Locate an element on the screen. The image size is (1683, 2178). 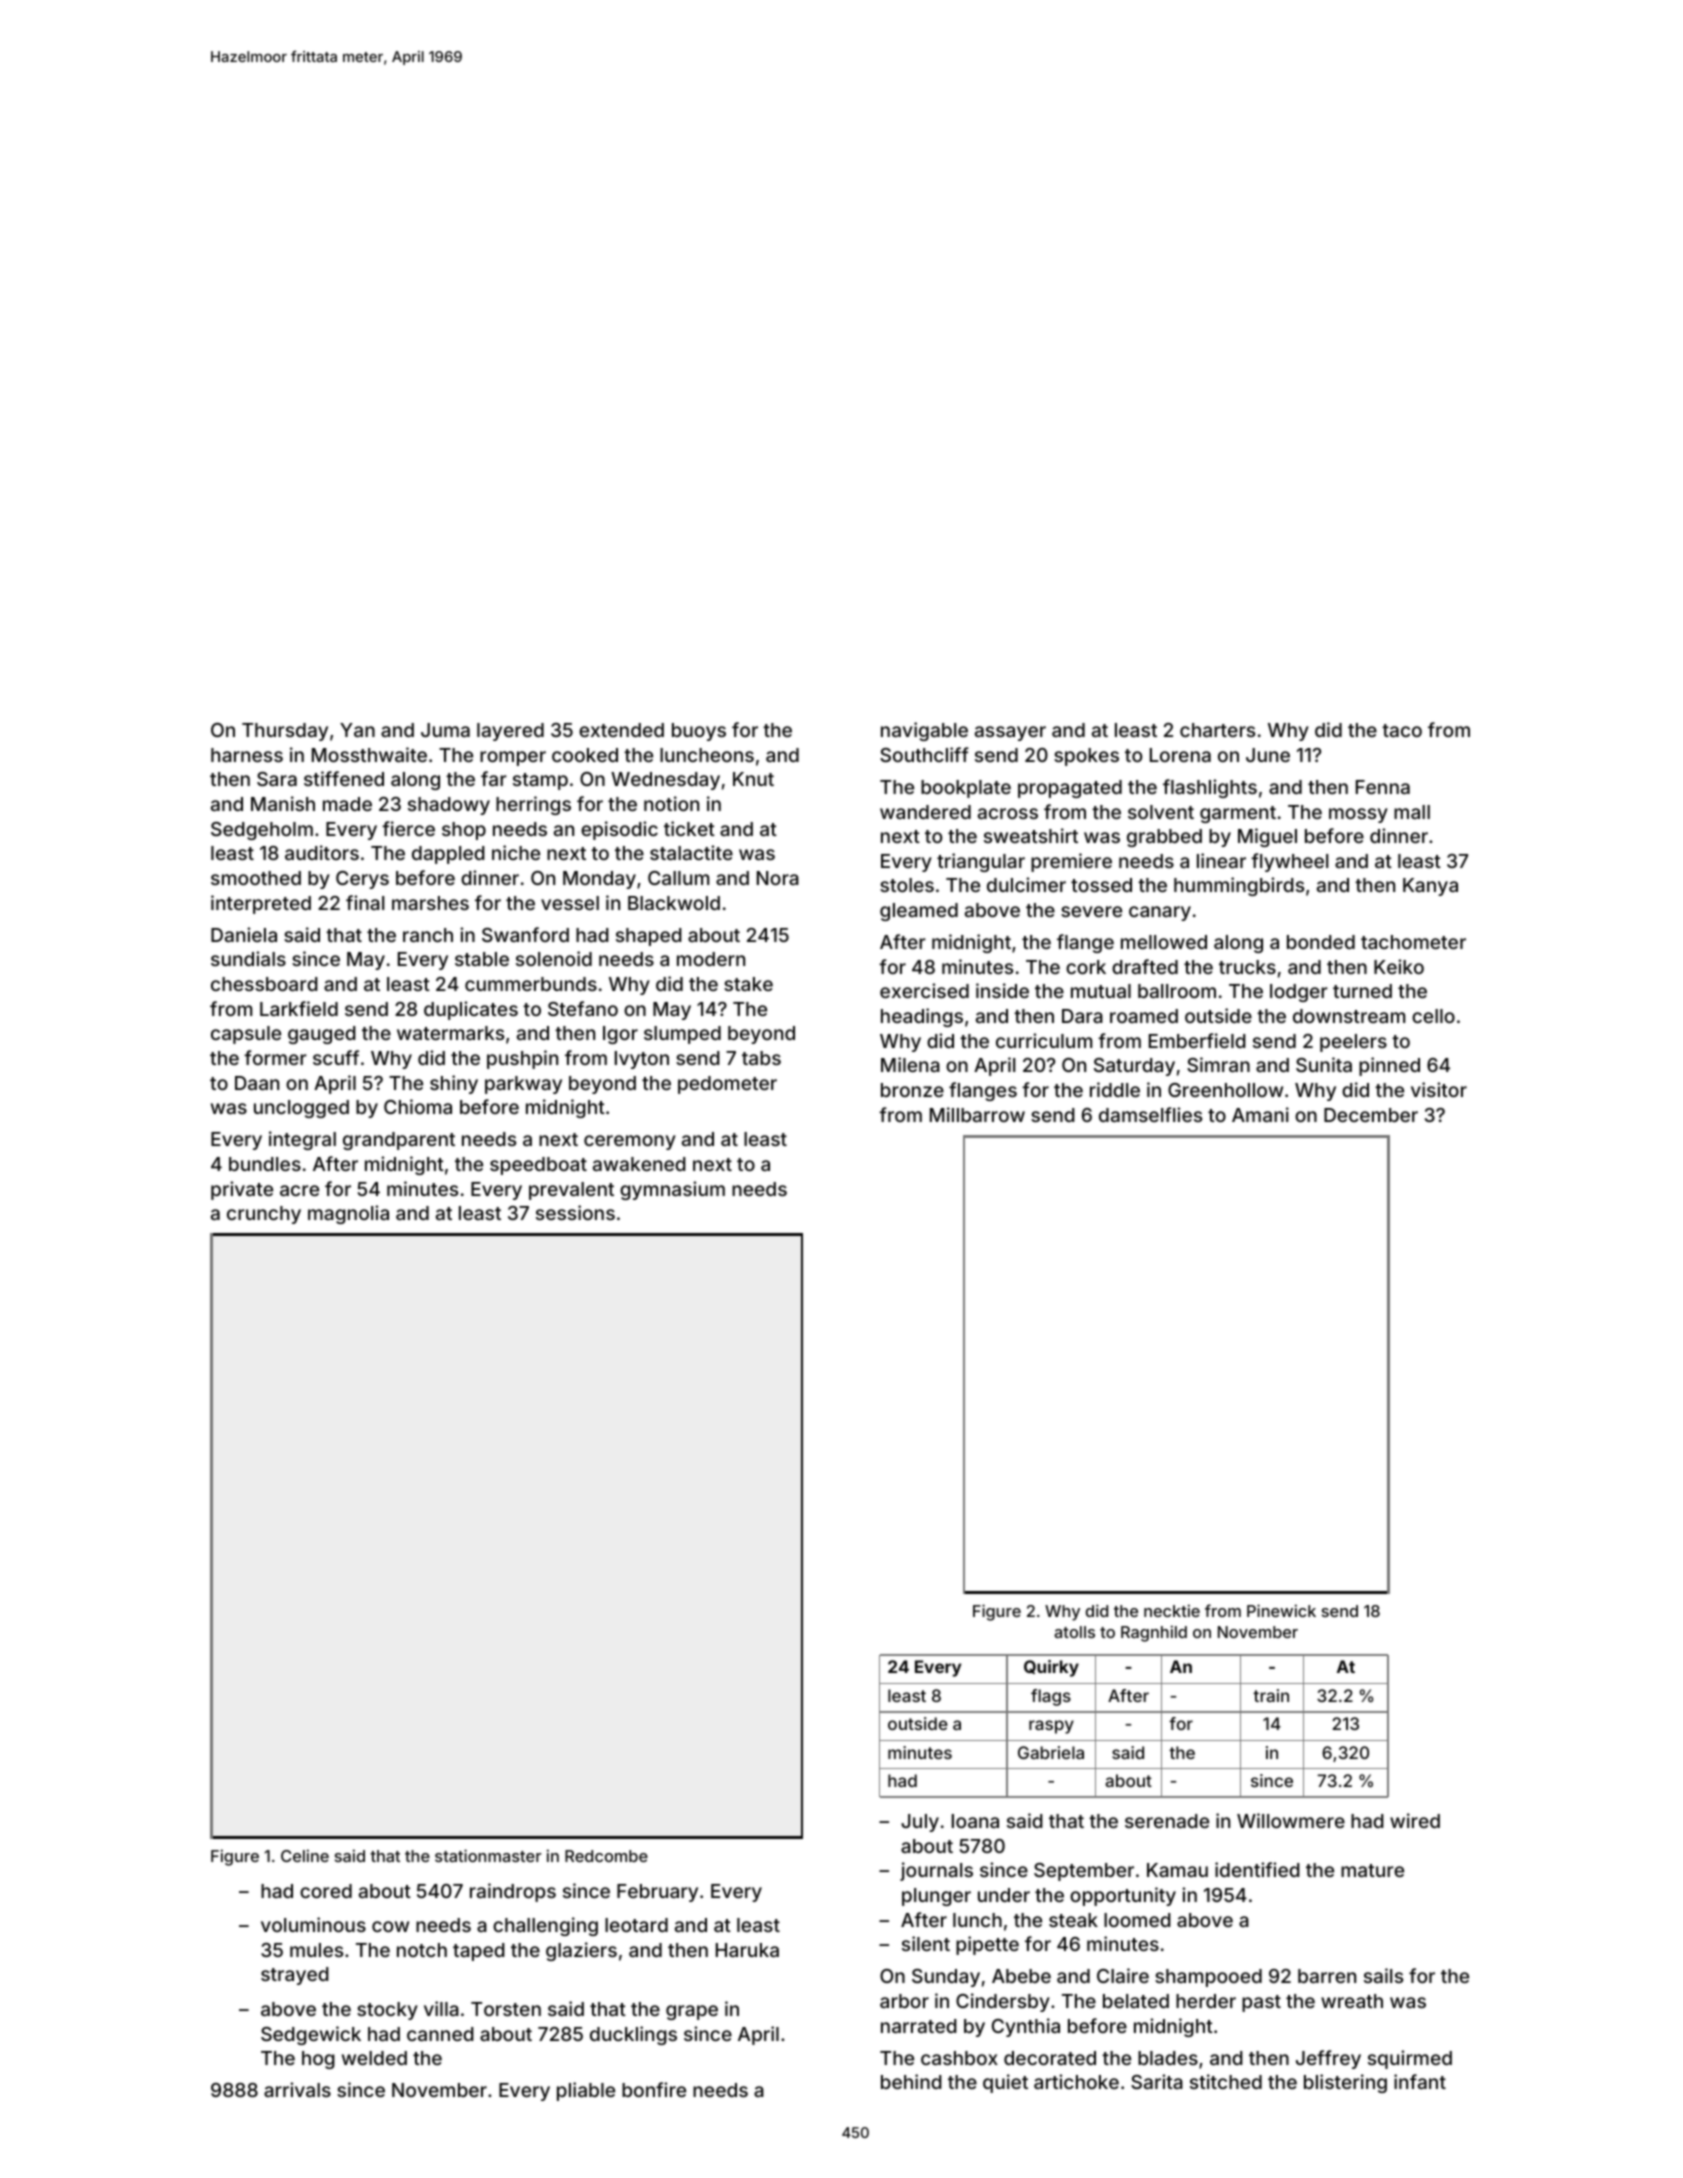
necktie is located at coordinates (1172, 1610).
